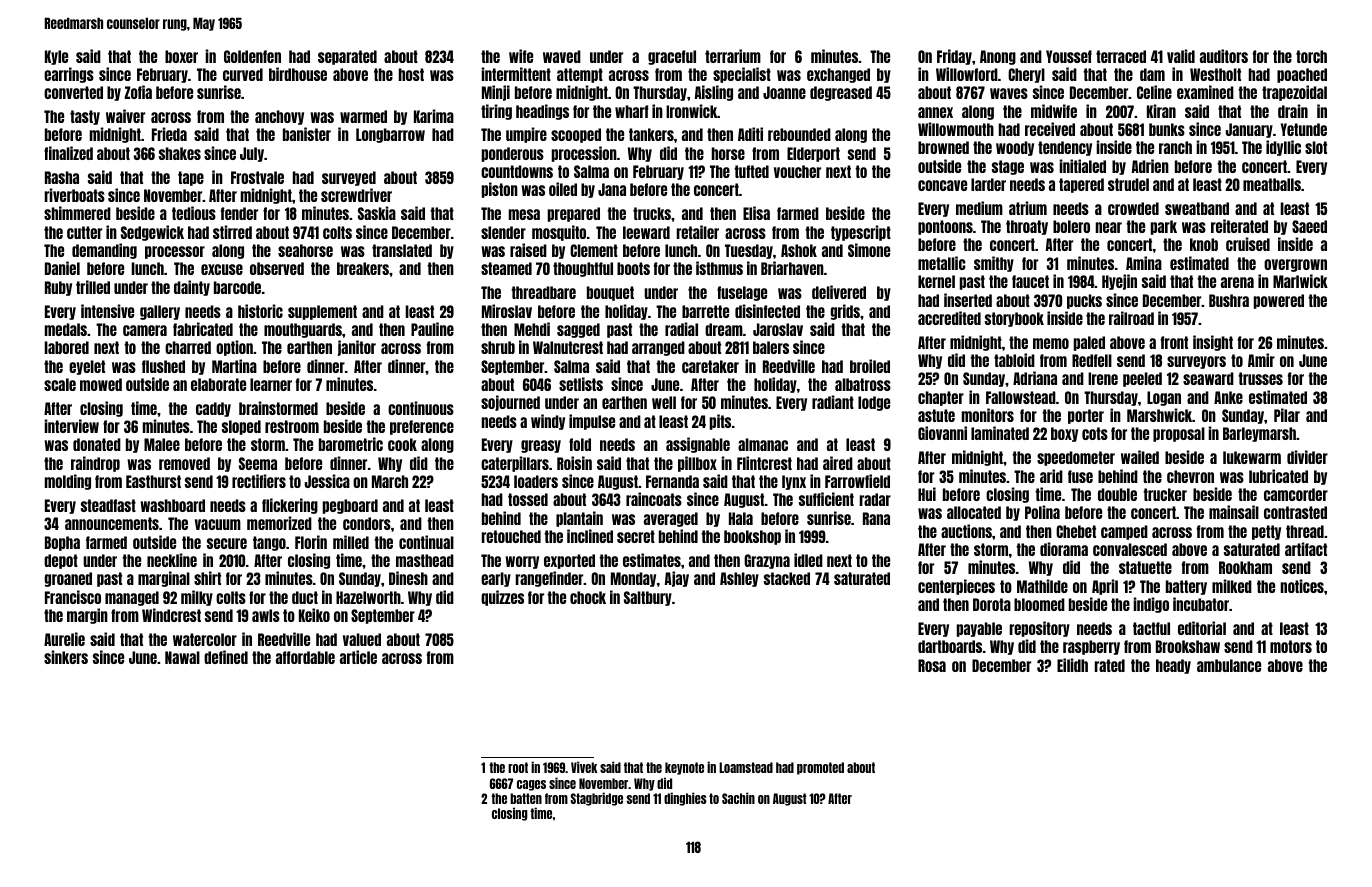  Describe the element at coordinates (698, 445) in the page. I see `assignable` at that location.
